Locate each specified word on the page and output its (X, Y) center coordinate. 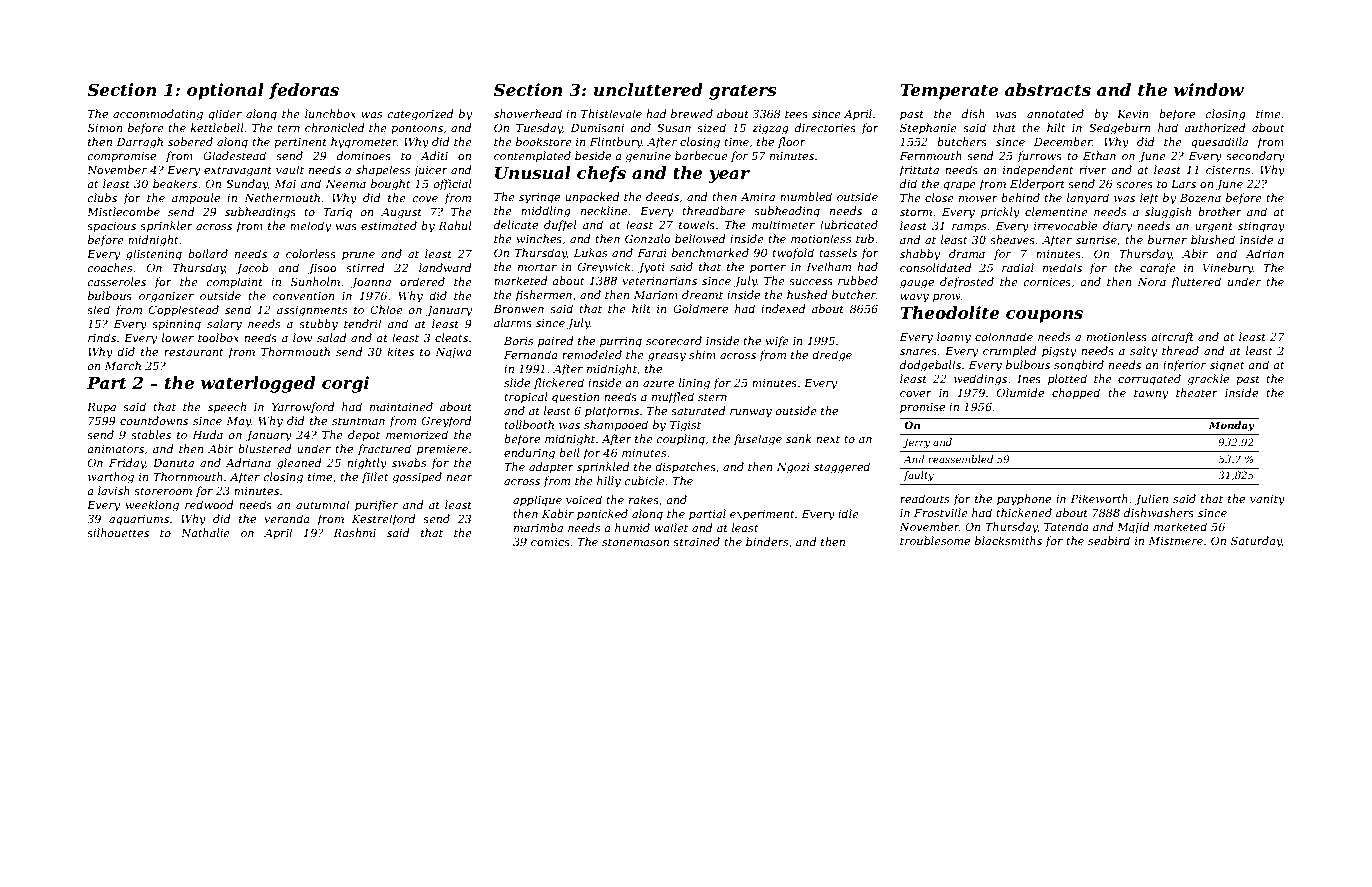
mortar (537, 267)
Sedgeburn (1120, 129)
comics (550, 542)
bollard (208, 253)
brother (1220, 211)
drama (967, 253)
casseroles (117, 281)
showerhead (528, 113)
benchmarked (710, 252)
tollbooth (529, 424)
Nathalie (205, 532)
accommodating (158, 115)
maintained (401, 406)
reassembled (960, 459)
